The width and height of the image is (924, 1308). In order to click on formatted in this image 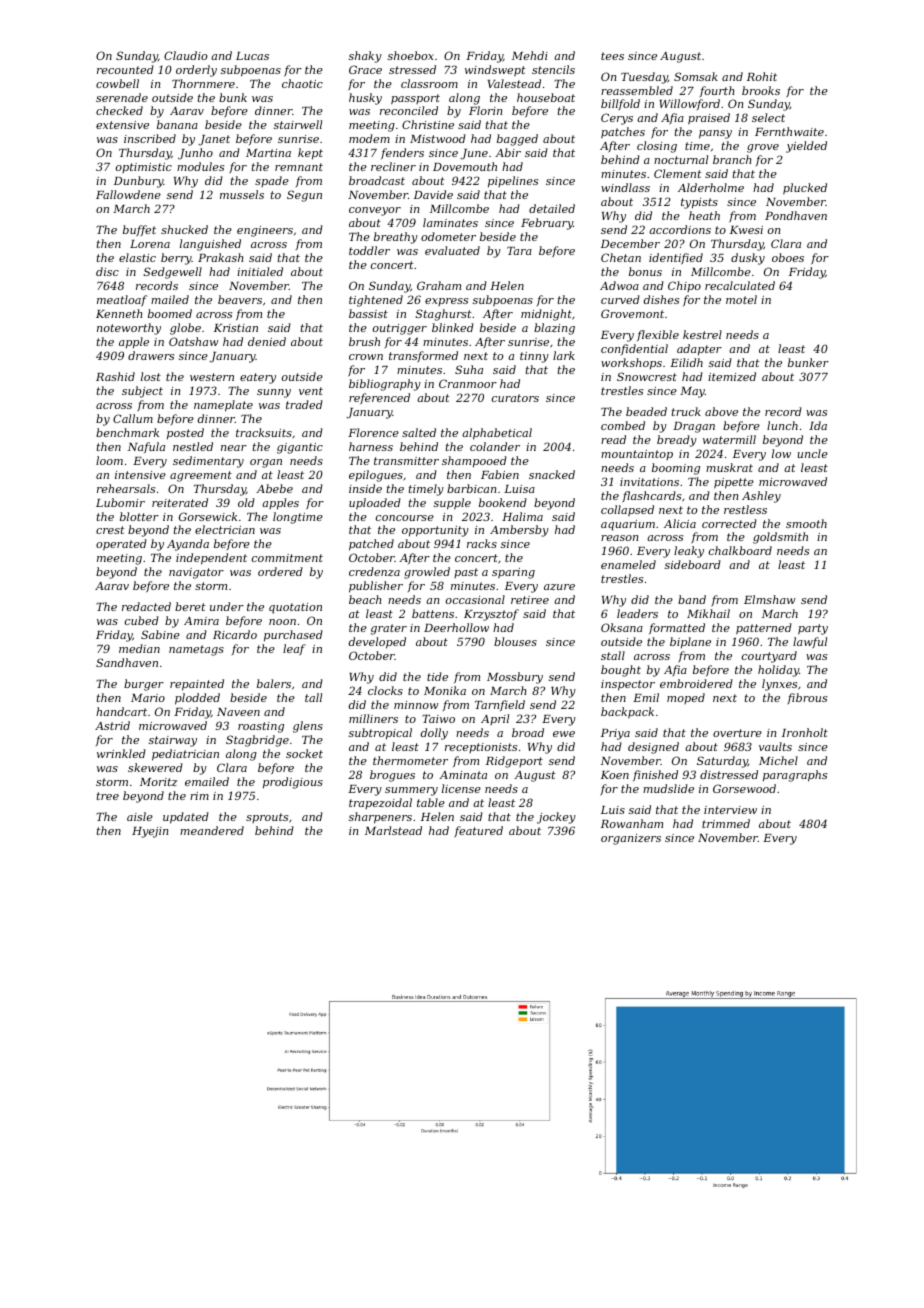, I will do `click(677, 628)`.
